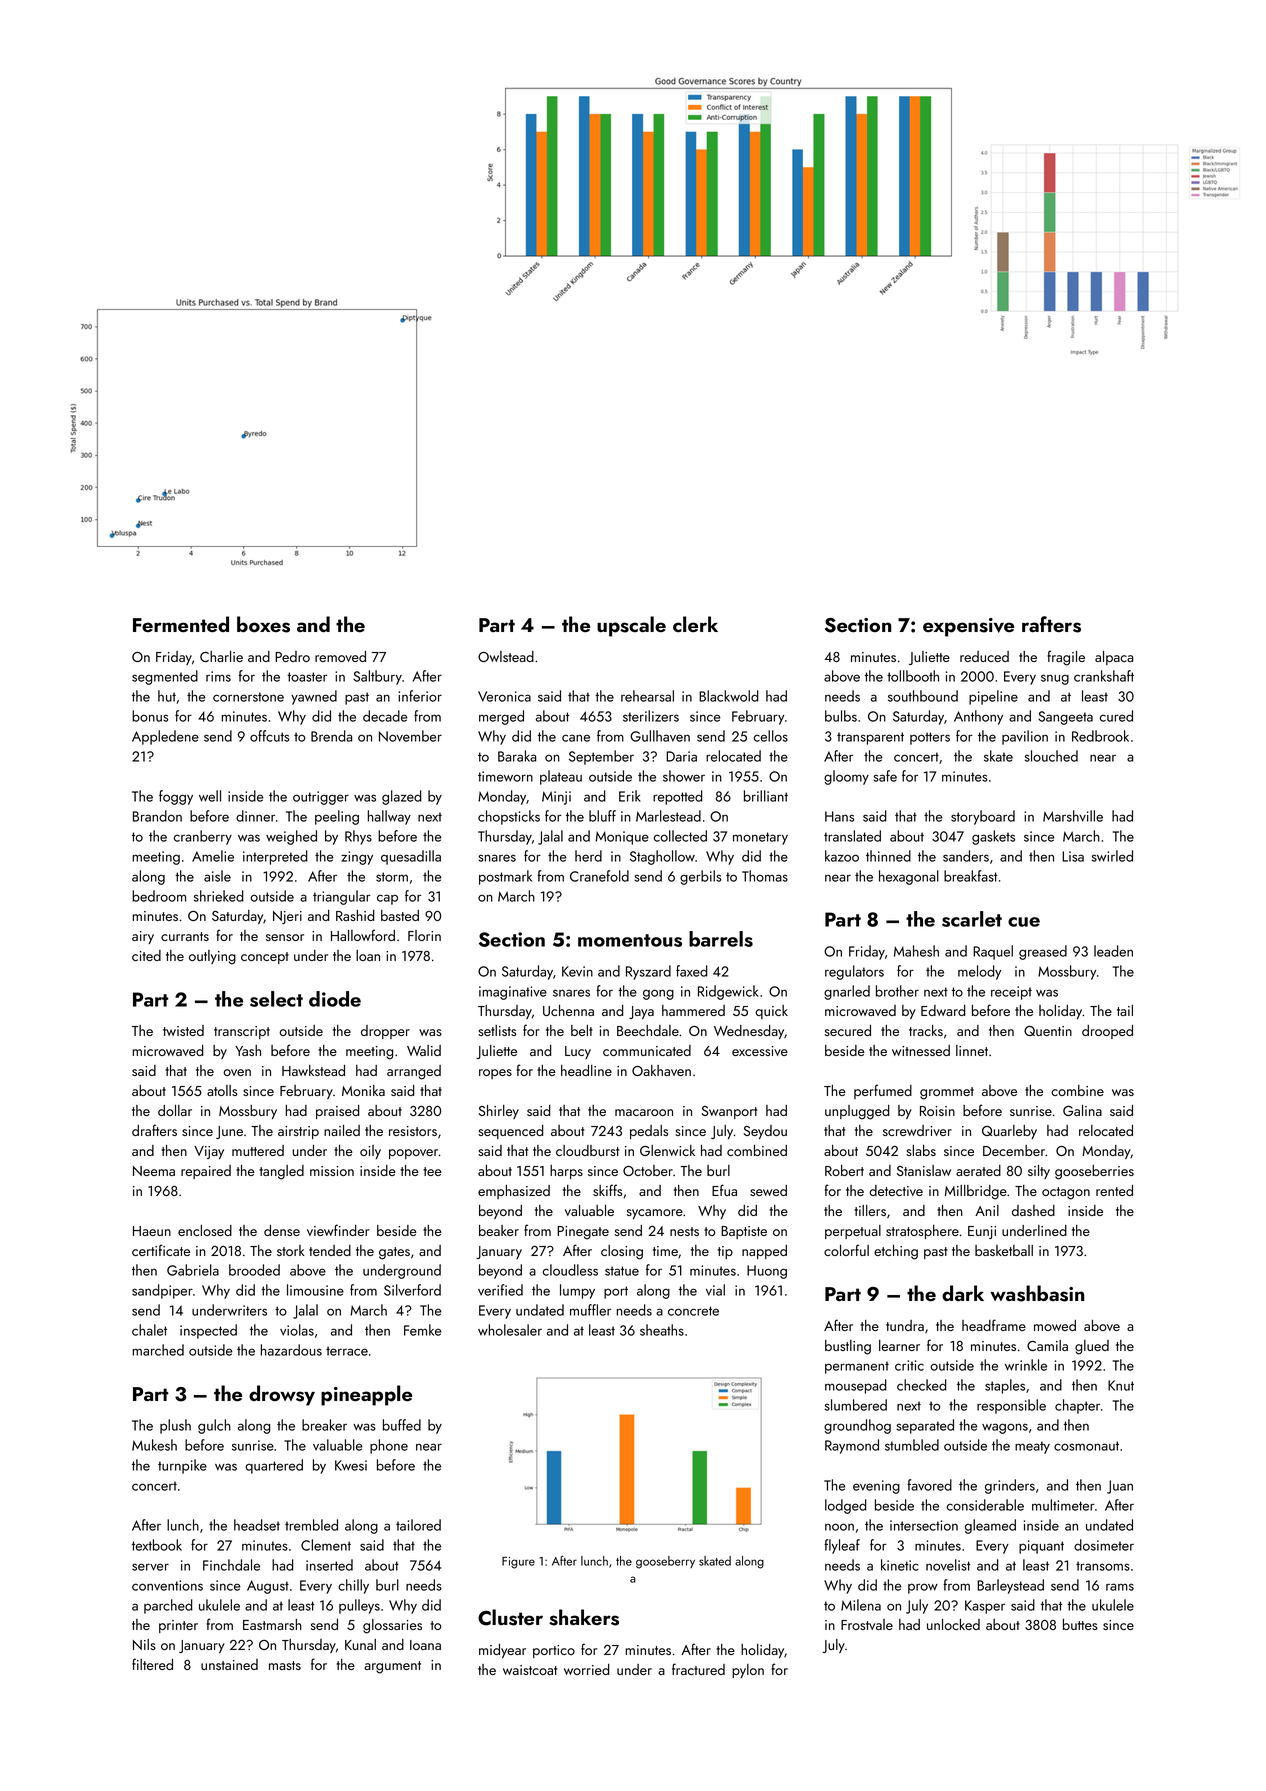 The height and width of the document is (1791, 1266). Describe the element at coordinates (1114, 1190) in the document. I see `rented` at that location.
